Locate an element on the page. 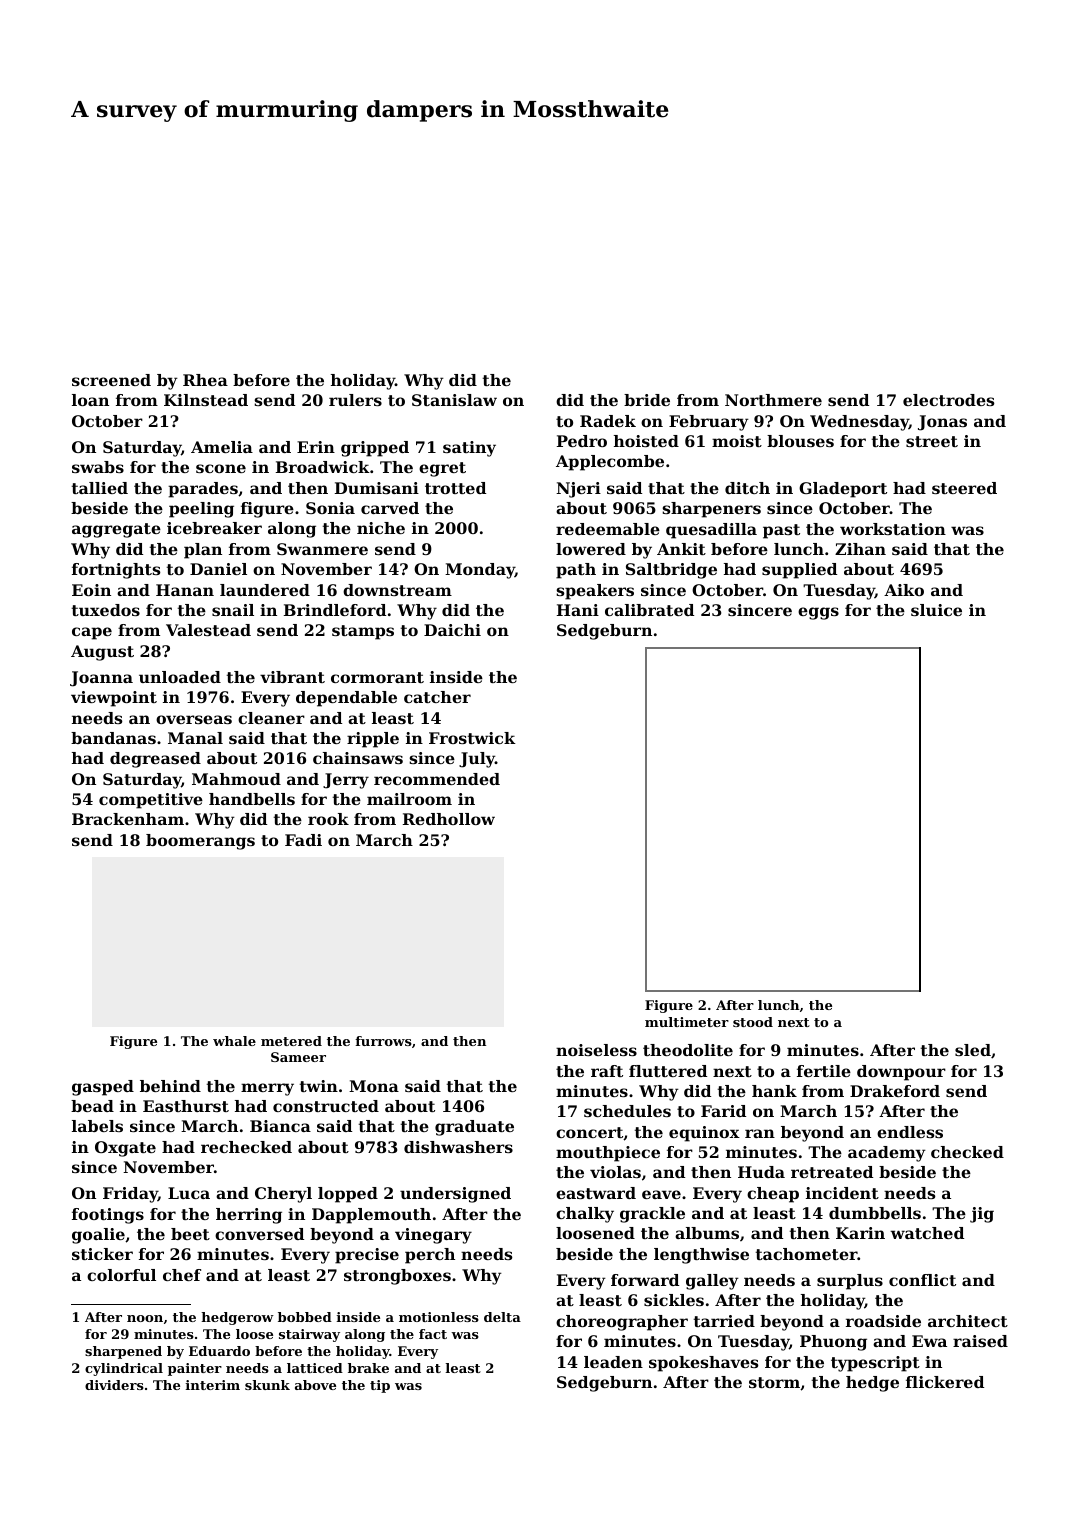 This page has height=1529, width=1081. street is located at coordinates (932, 441).
